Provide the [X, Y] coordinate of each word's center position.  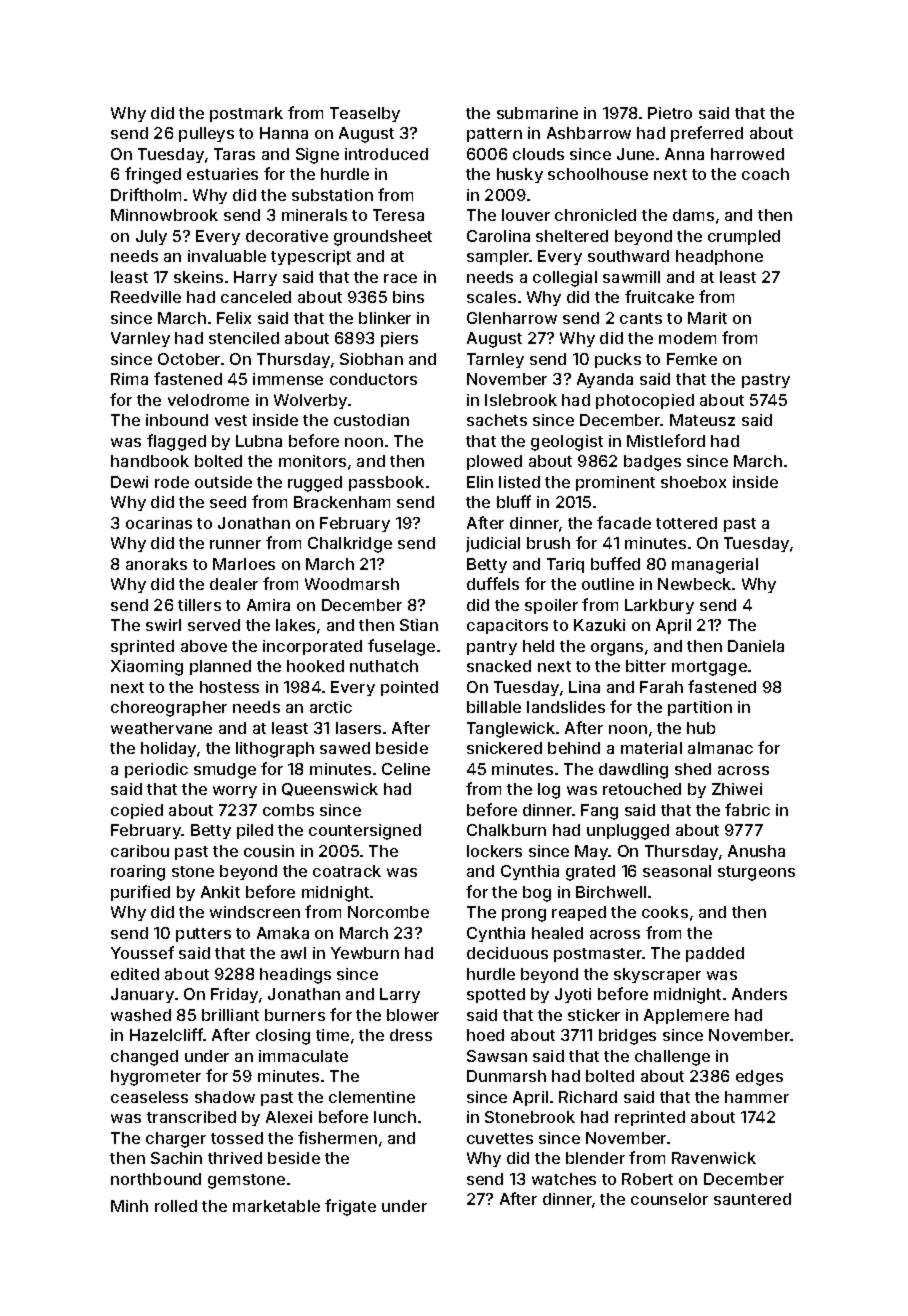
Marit [707, 318]
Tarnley [495, 360]
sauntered [752, 1199]
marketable [276, 1206]
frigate [350, 1207]
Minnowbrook [164, 215]
